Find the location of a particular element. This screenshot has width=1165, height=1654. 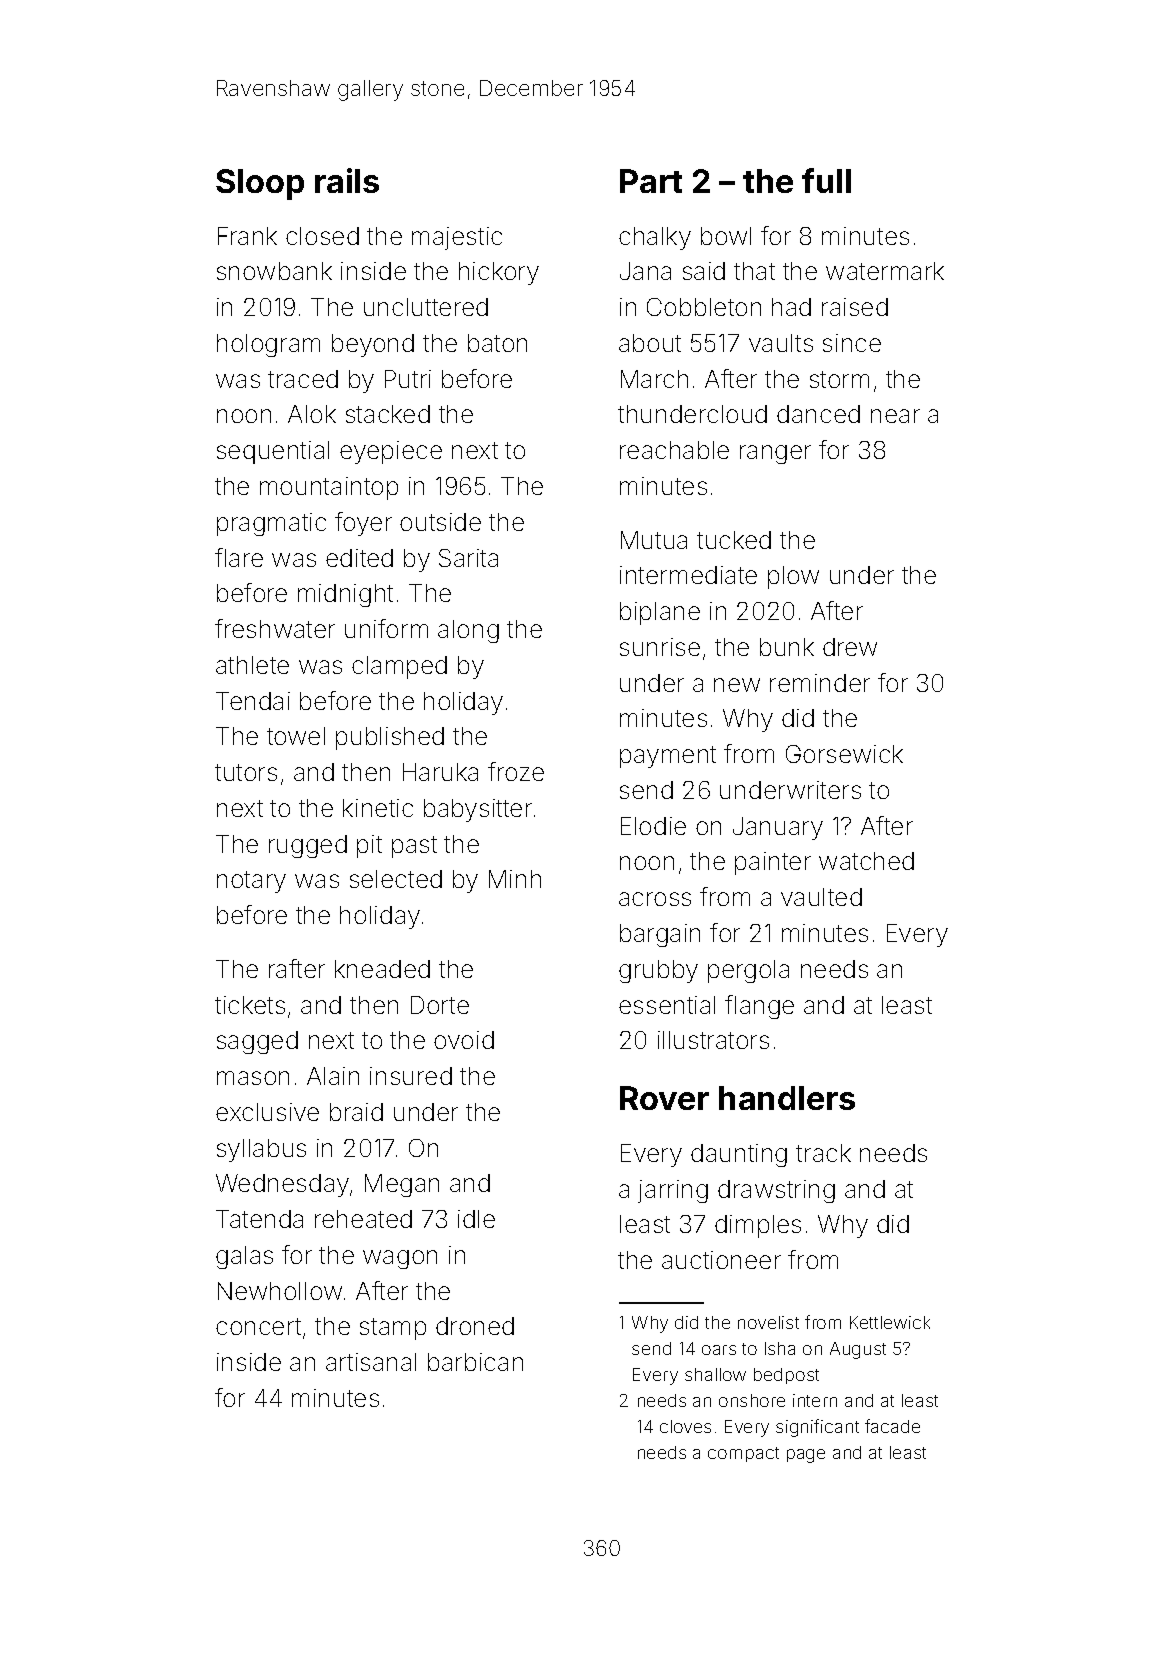

closed is located at coordinates (322, 236).
